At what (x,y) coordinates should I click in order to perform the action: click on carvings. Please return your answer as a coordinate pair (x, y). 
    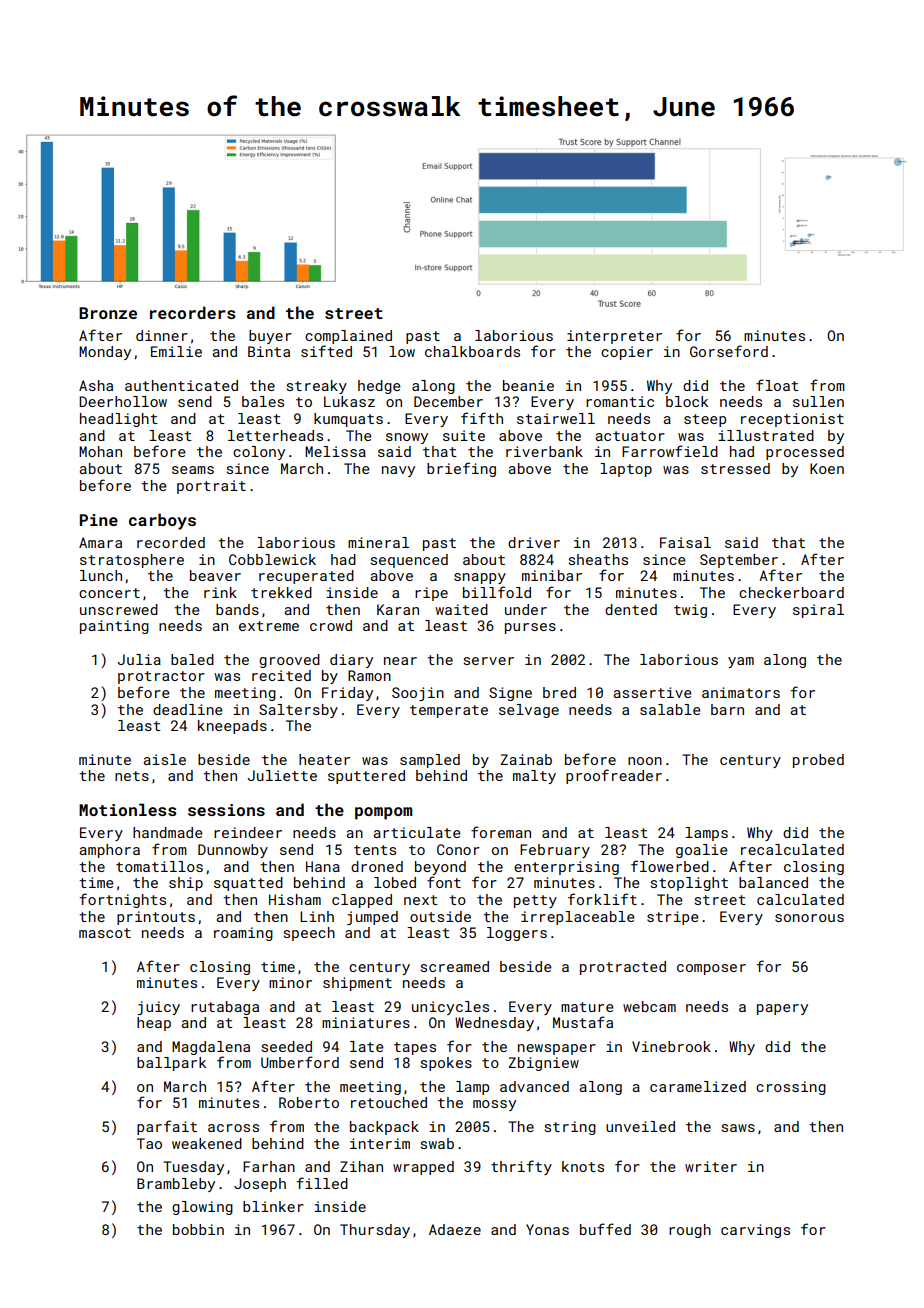
    Looking at the image, I should click on (755, 1231).
